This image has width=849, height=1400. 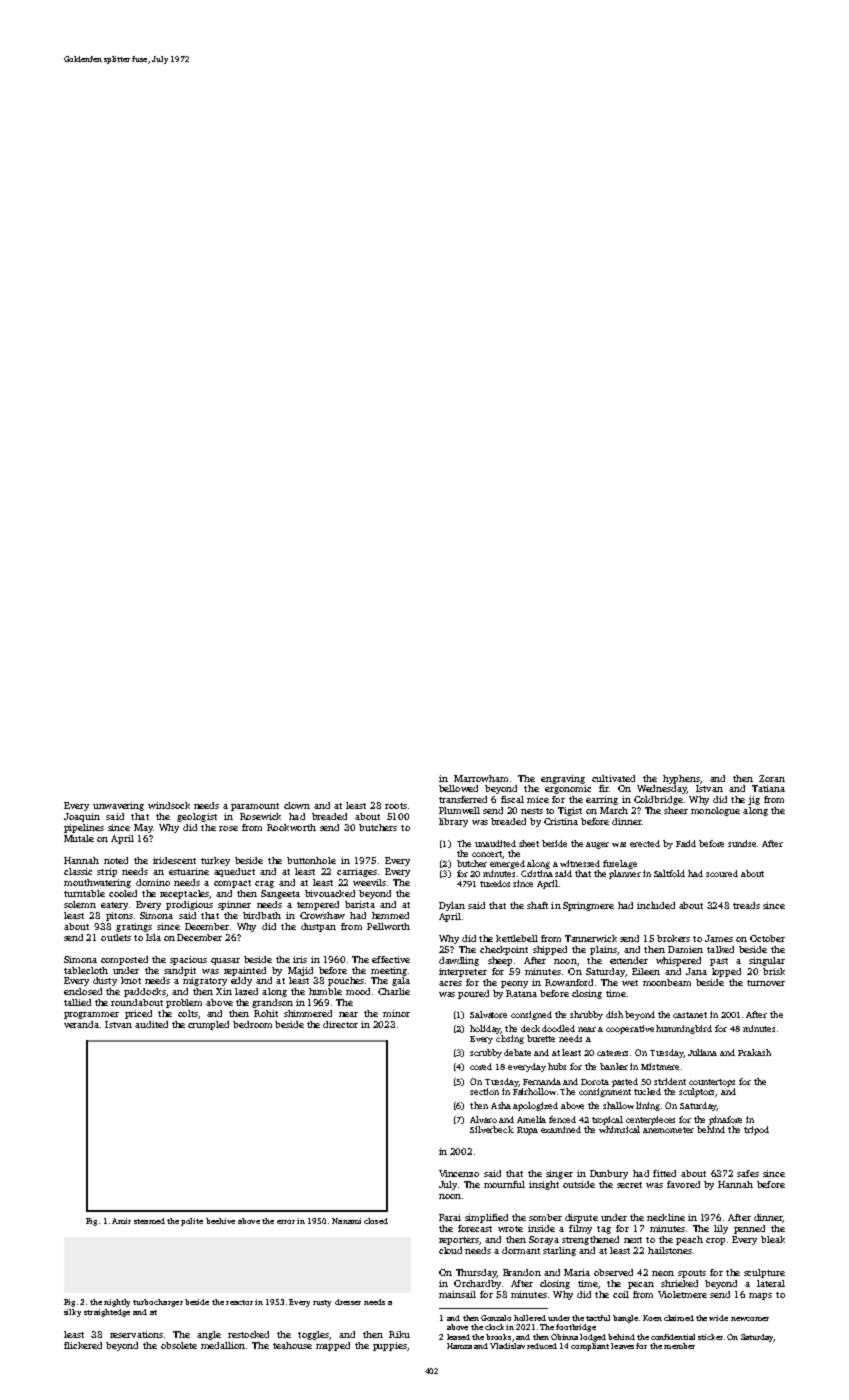 What do you see at coordinates (614, 810) in the image?
I see `March` at bounding box center [614, 810].
